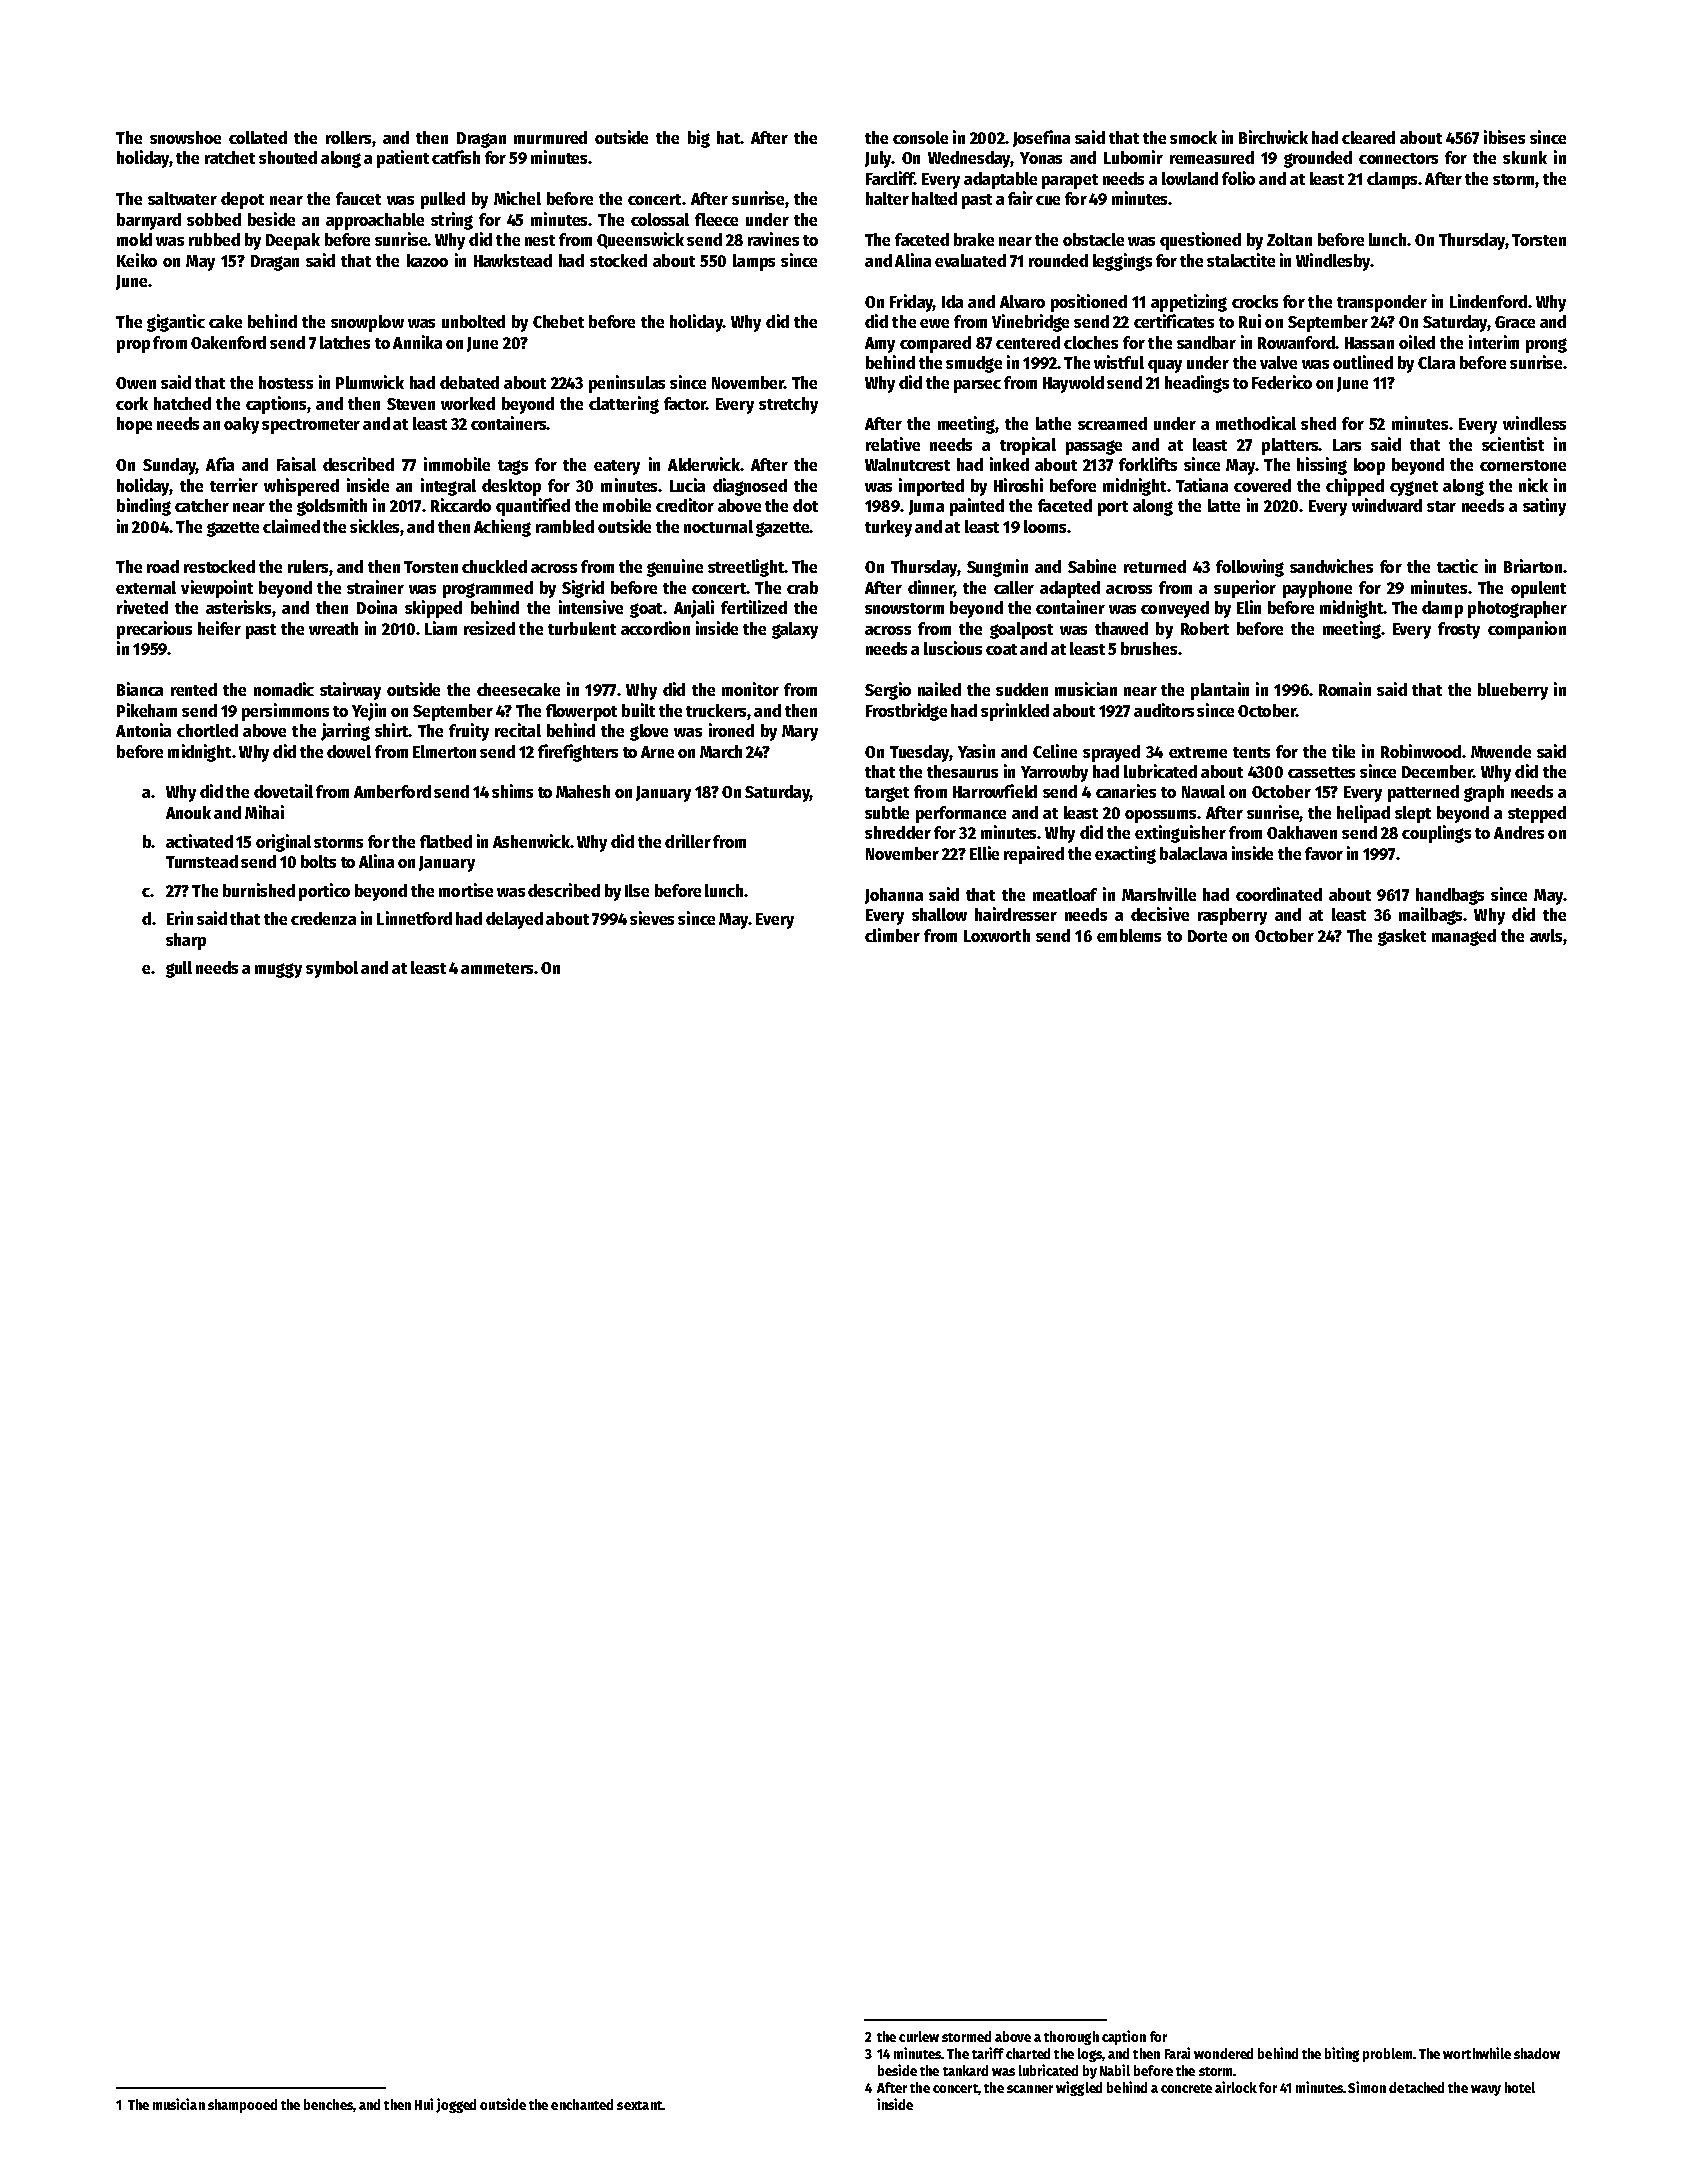 The width and height of the screenshot is (1683, 2178). I want to click on climber, so click(892, 935).
